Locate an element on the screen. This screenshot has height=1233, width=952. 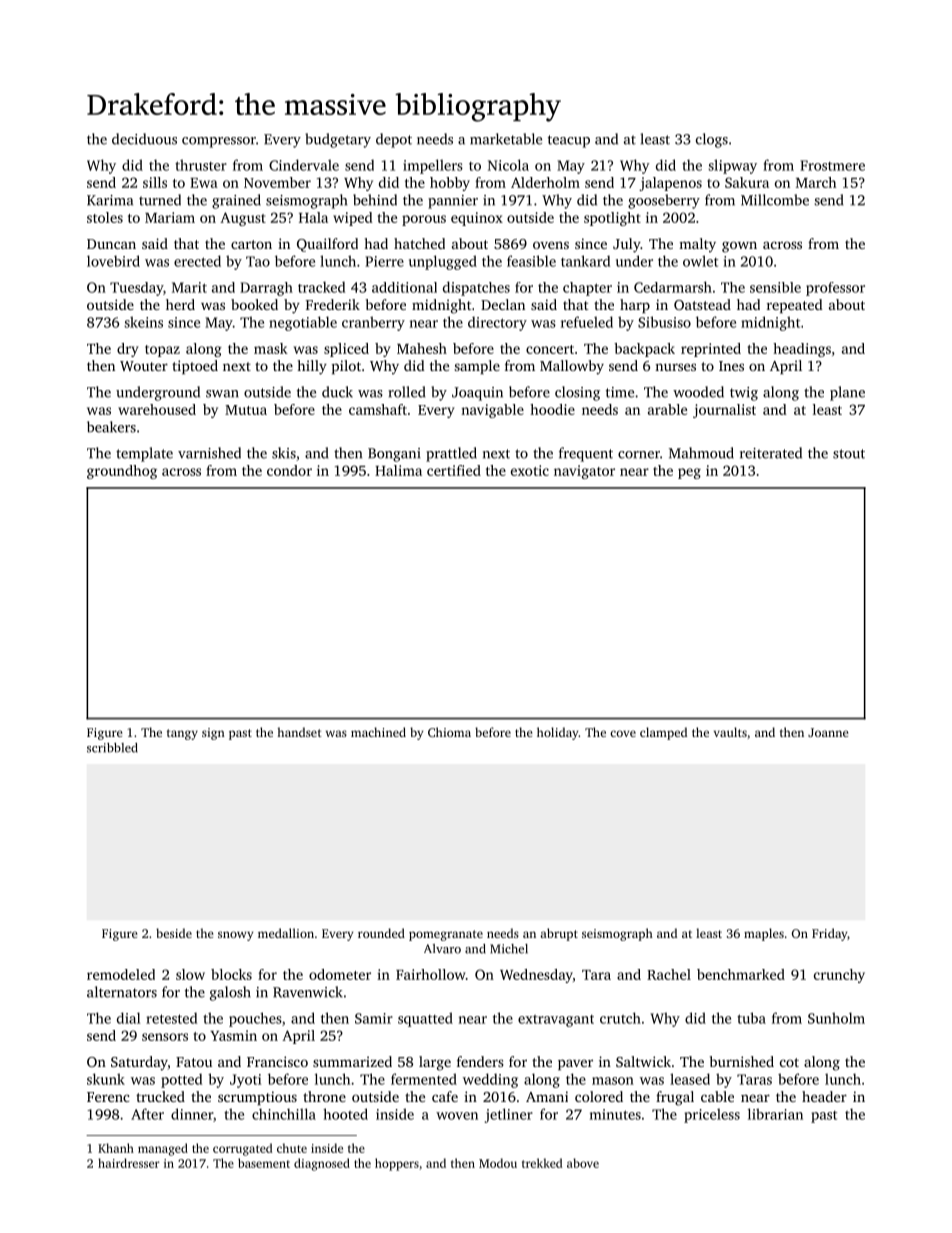
above is located at coordinates (583, 1163).
